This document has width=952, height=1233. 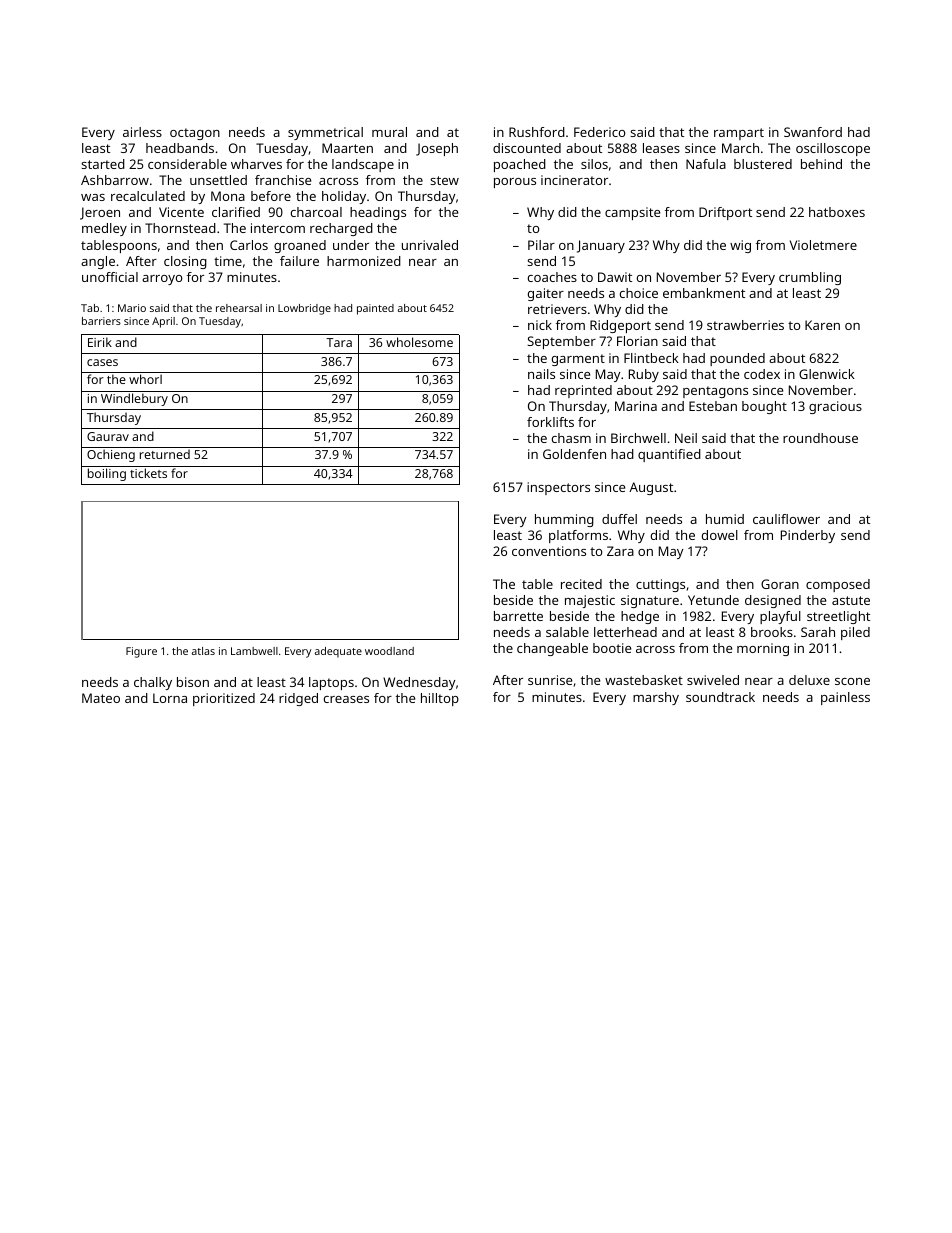 What do you see at coordinates (389, 132) in the document?
I see `mural` at bounding box center [389, 132].
